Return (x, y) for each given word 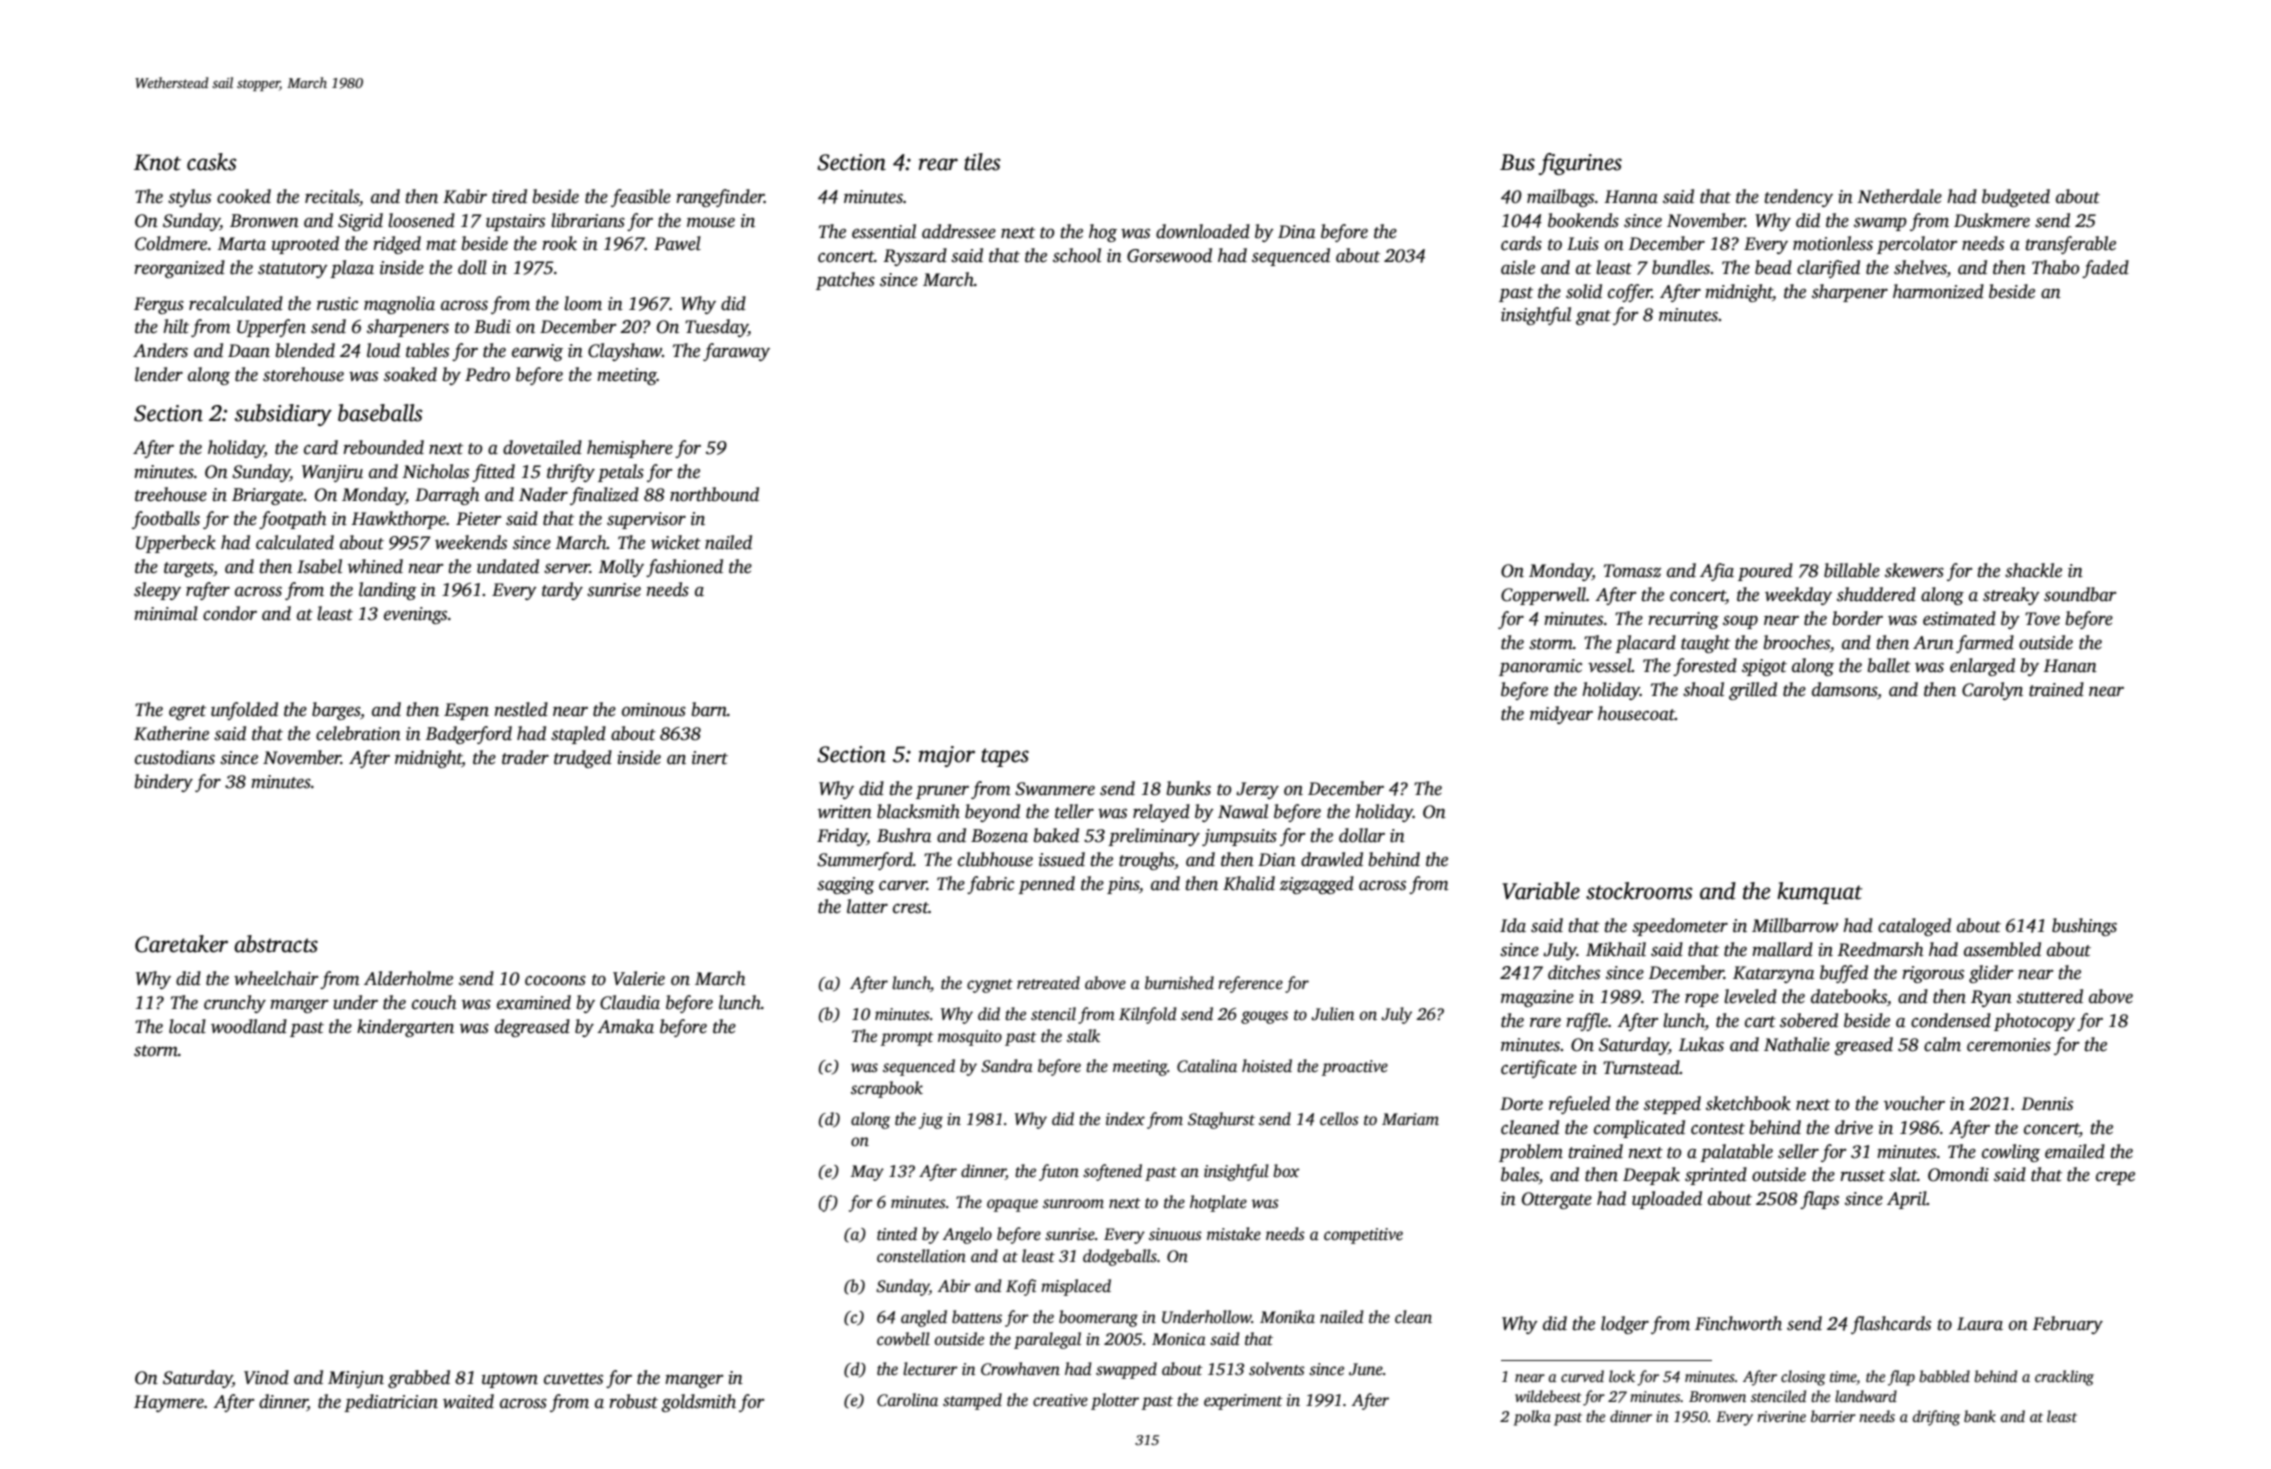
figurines (1580, 164)
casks (211, 162)
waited (468, 1401)
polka (1532, 1418)
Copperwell (1543, 596)
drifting (1936, 1418)
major (947, 756)
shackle (2033, 570)
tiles (982, 162)
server (567, 568)
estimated (1959, 618)
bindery (164, 783)
